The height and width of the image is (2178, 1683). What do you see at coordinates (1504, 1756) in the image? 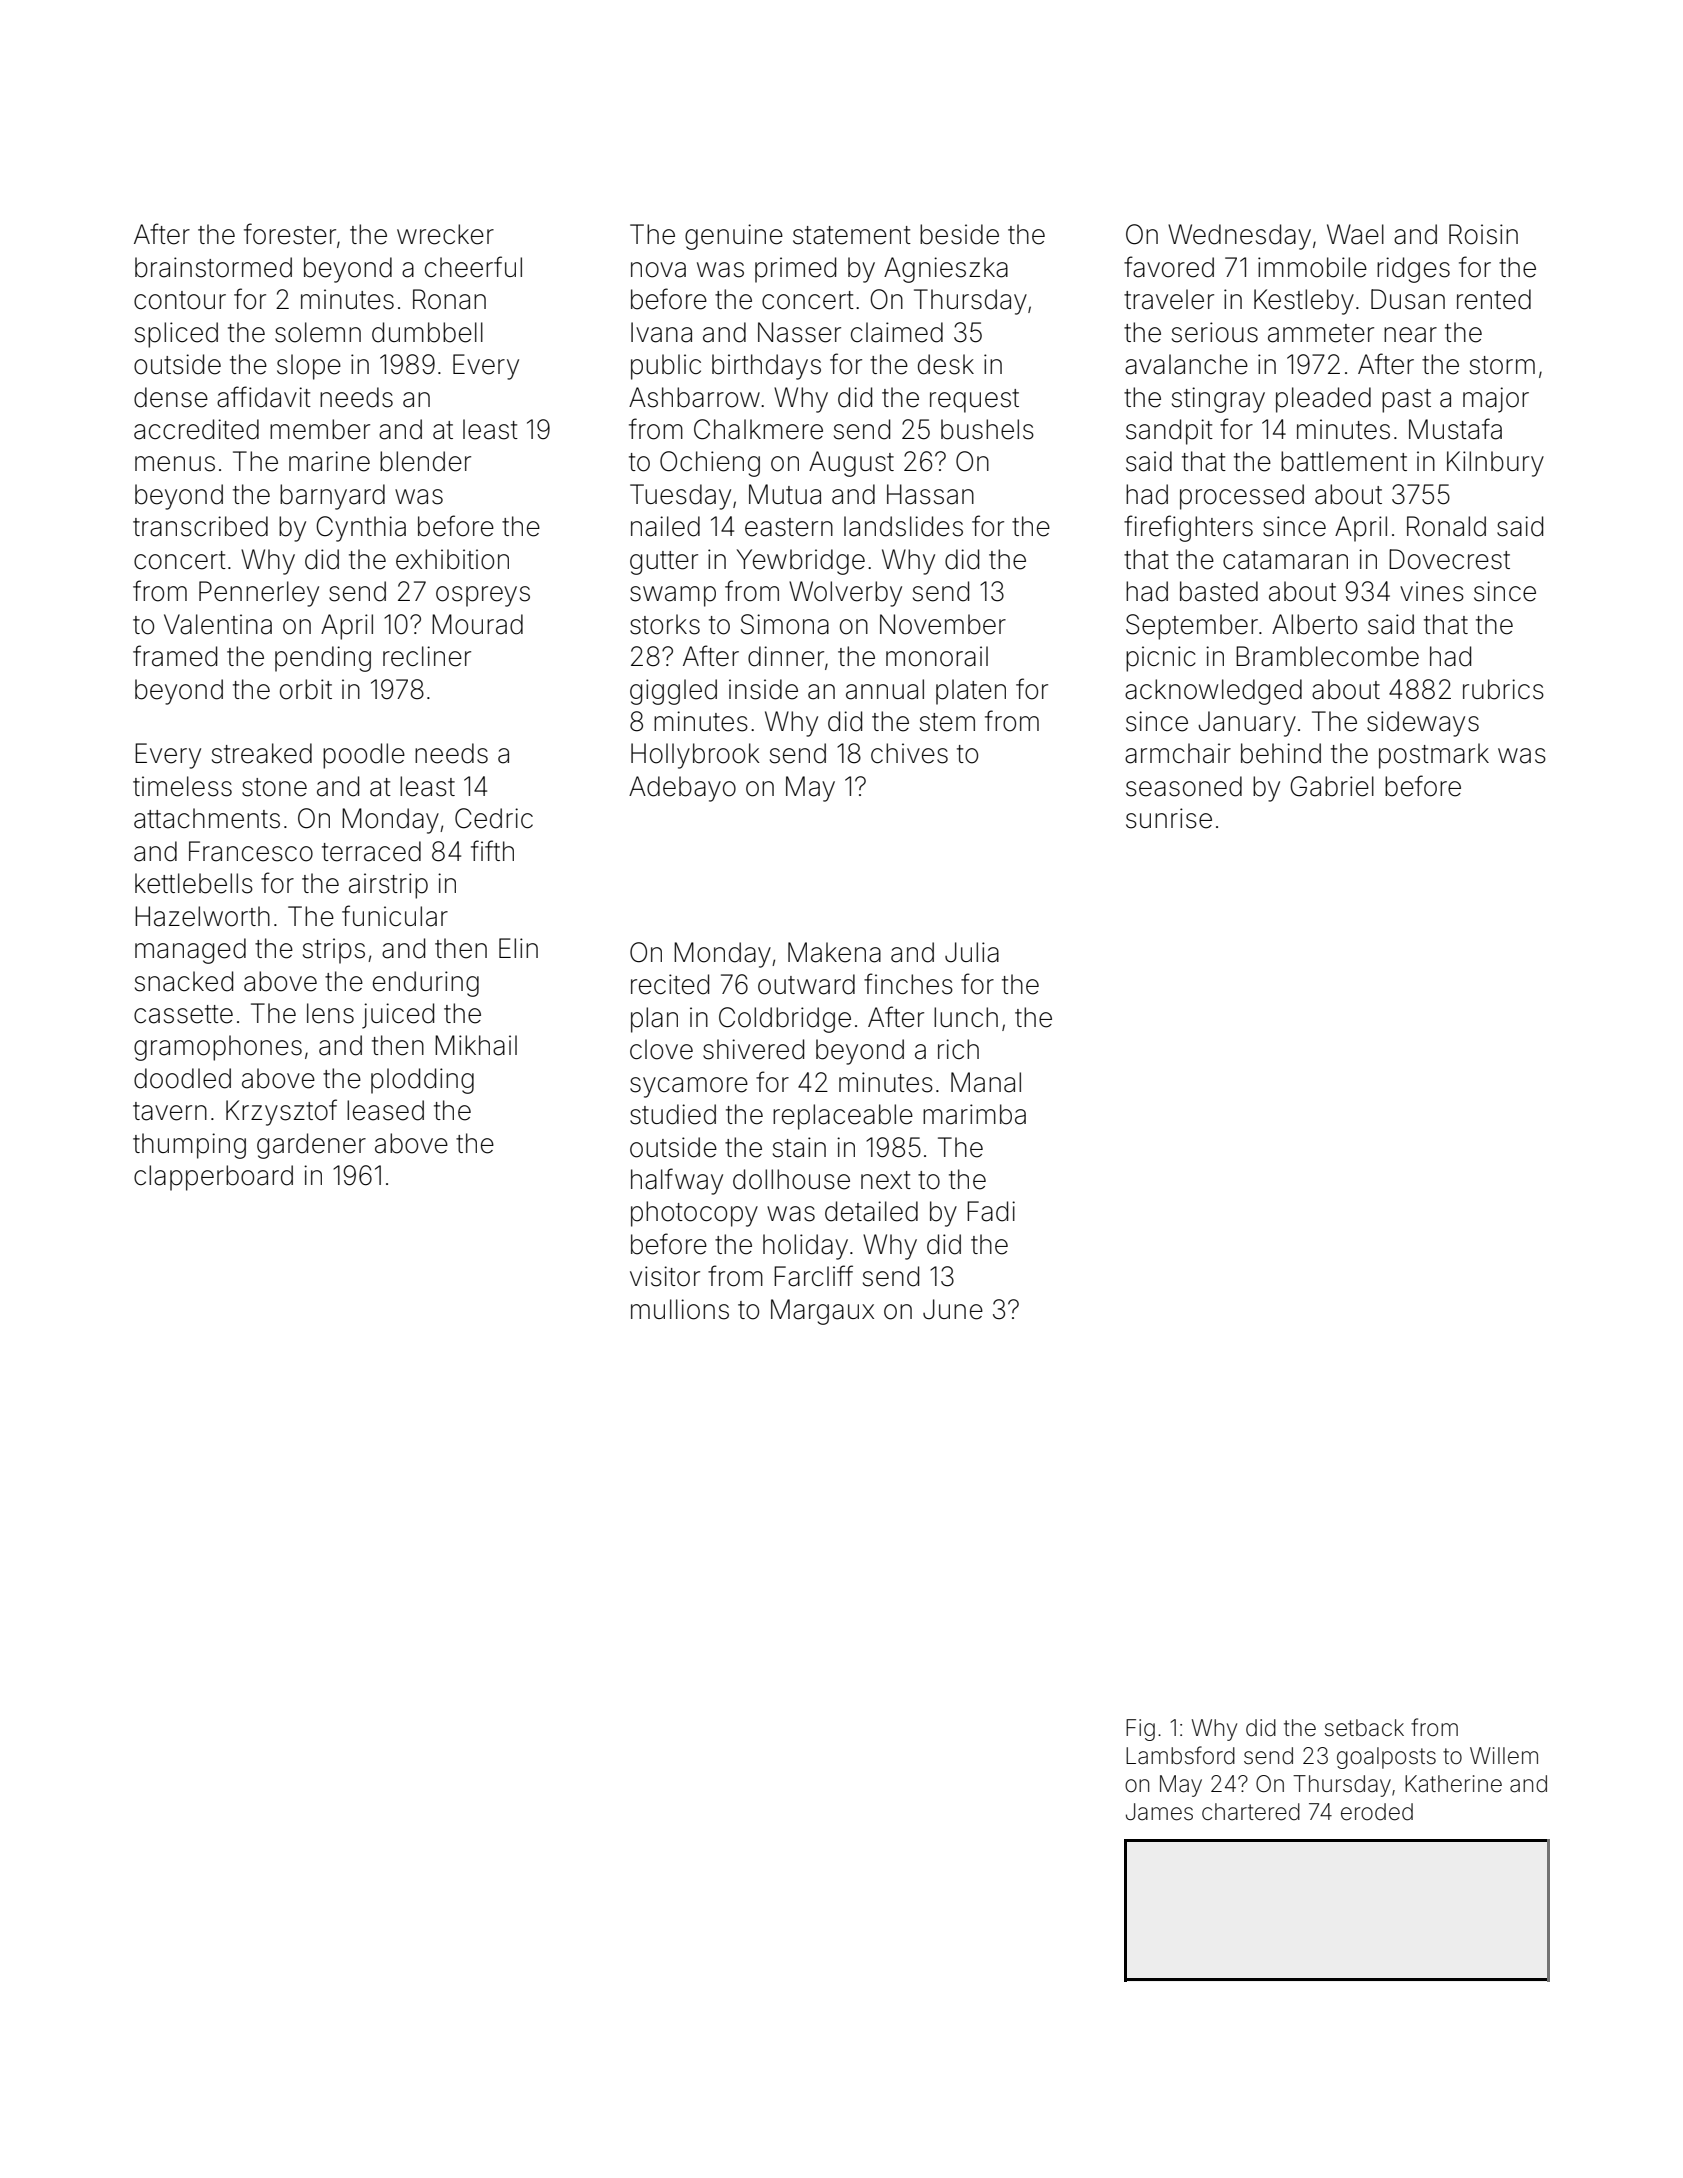
I see `Willem` at bounding box center [1504, 1756].
